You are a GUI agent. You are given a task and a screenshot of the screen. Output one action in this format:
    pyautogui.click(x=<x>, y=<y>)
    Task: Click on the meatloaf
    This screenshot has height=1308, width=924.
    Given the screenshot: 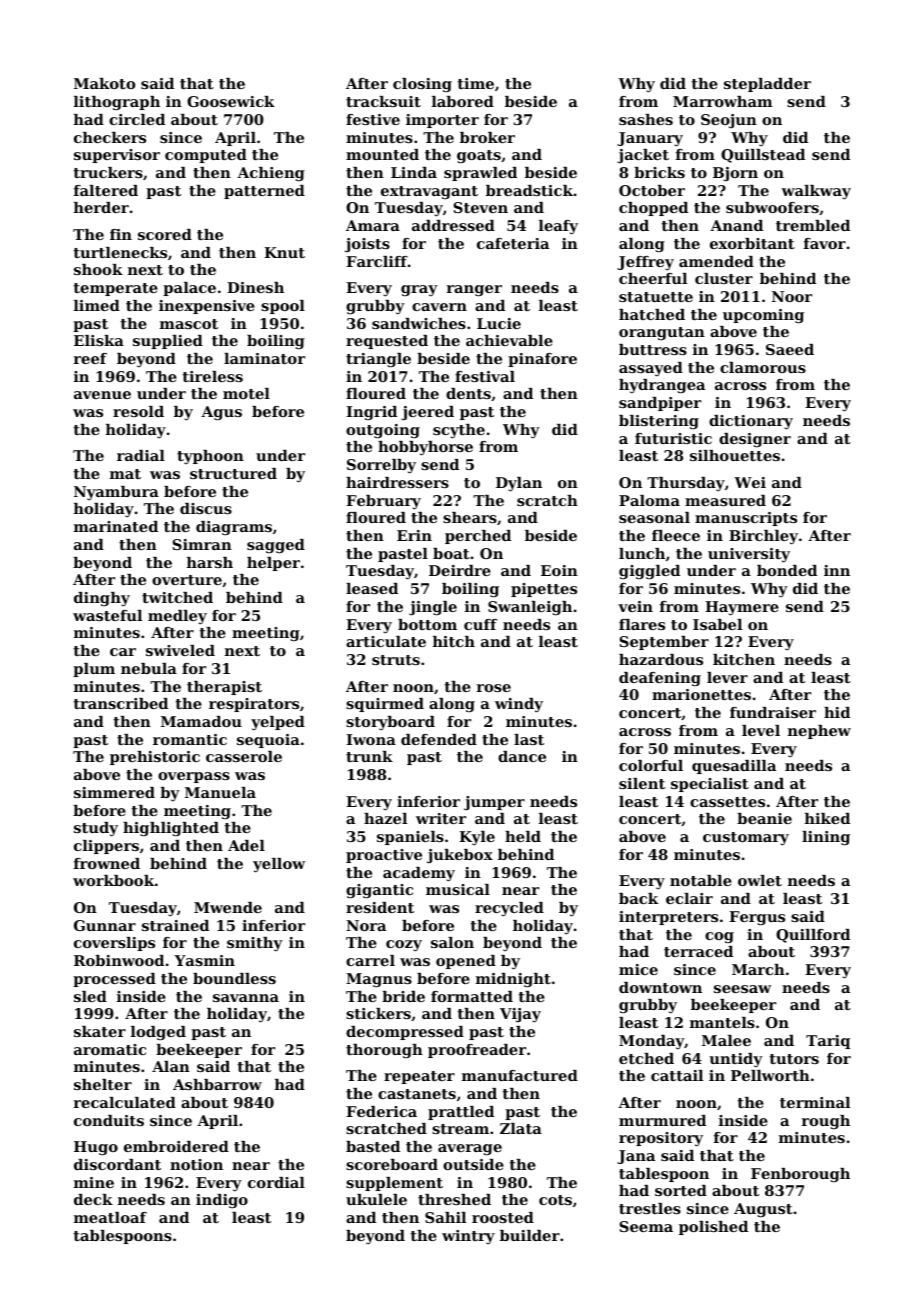 What is the action you would take?
    pyautogui.click(x=110, y=1217)
